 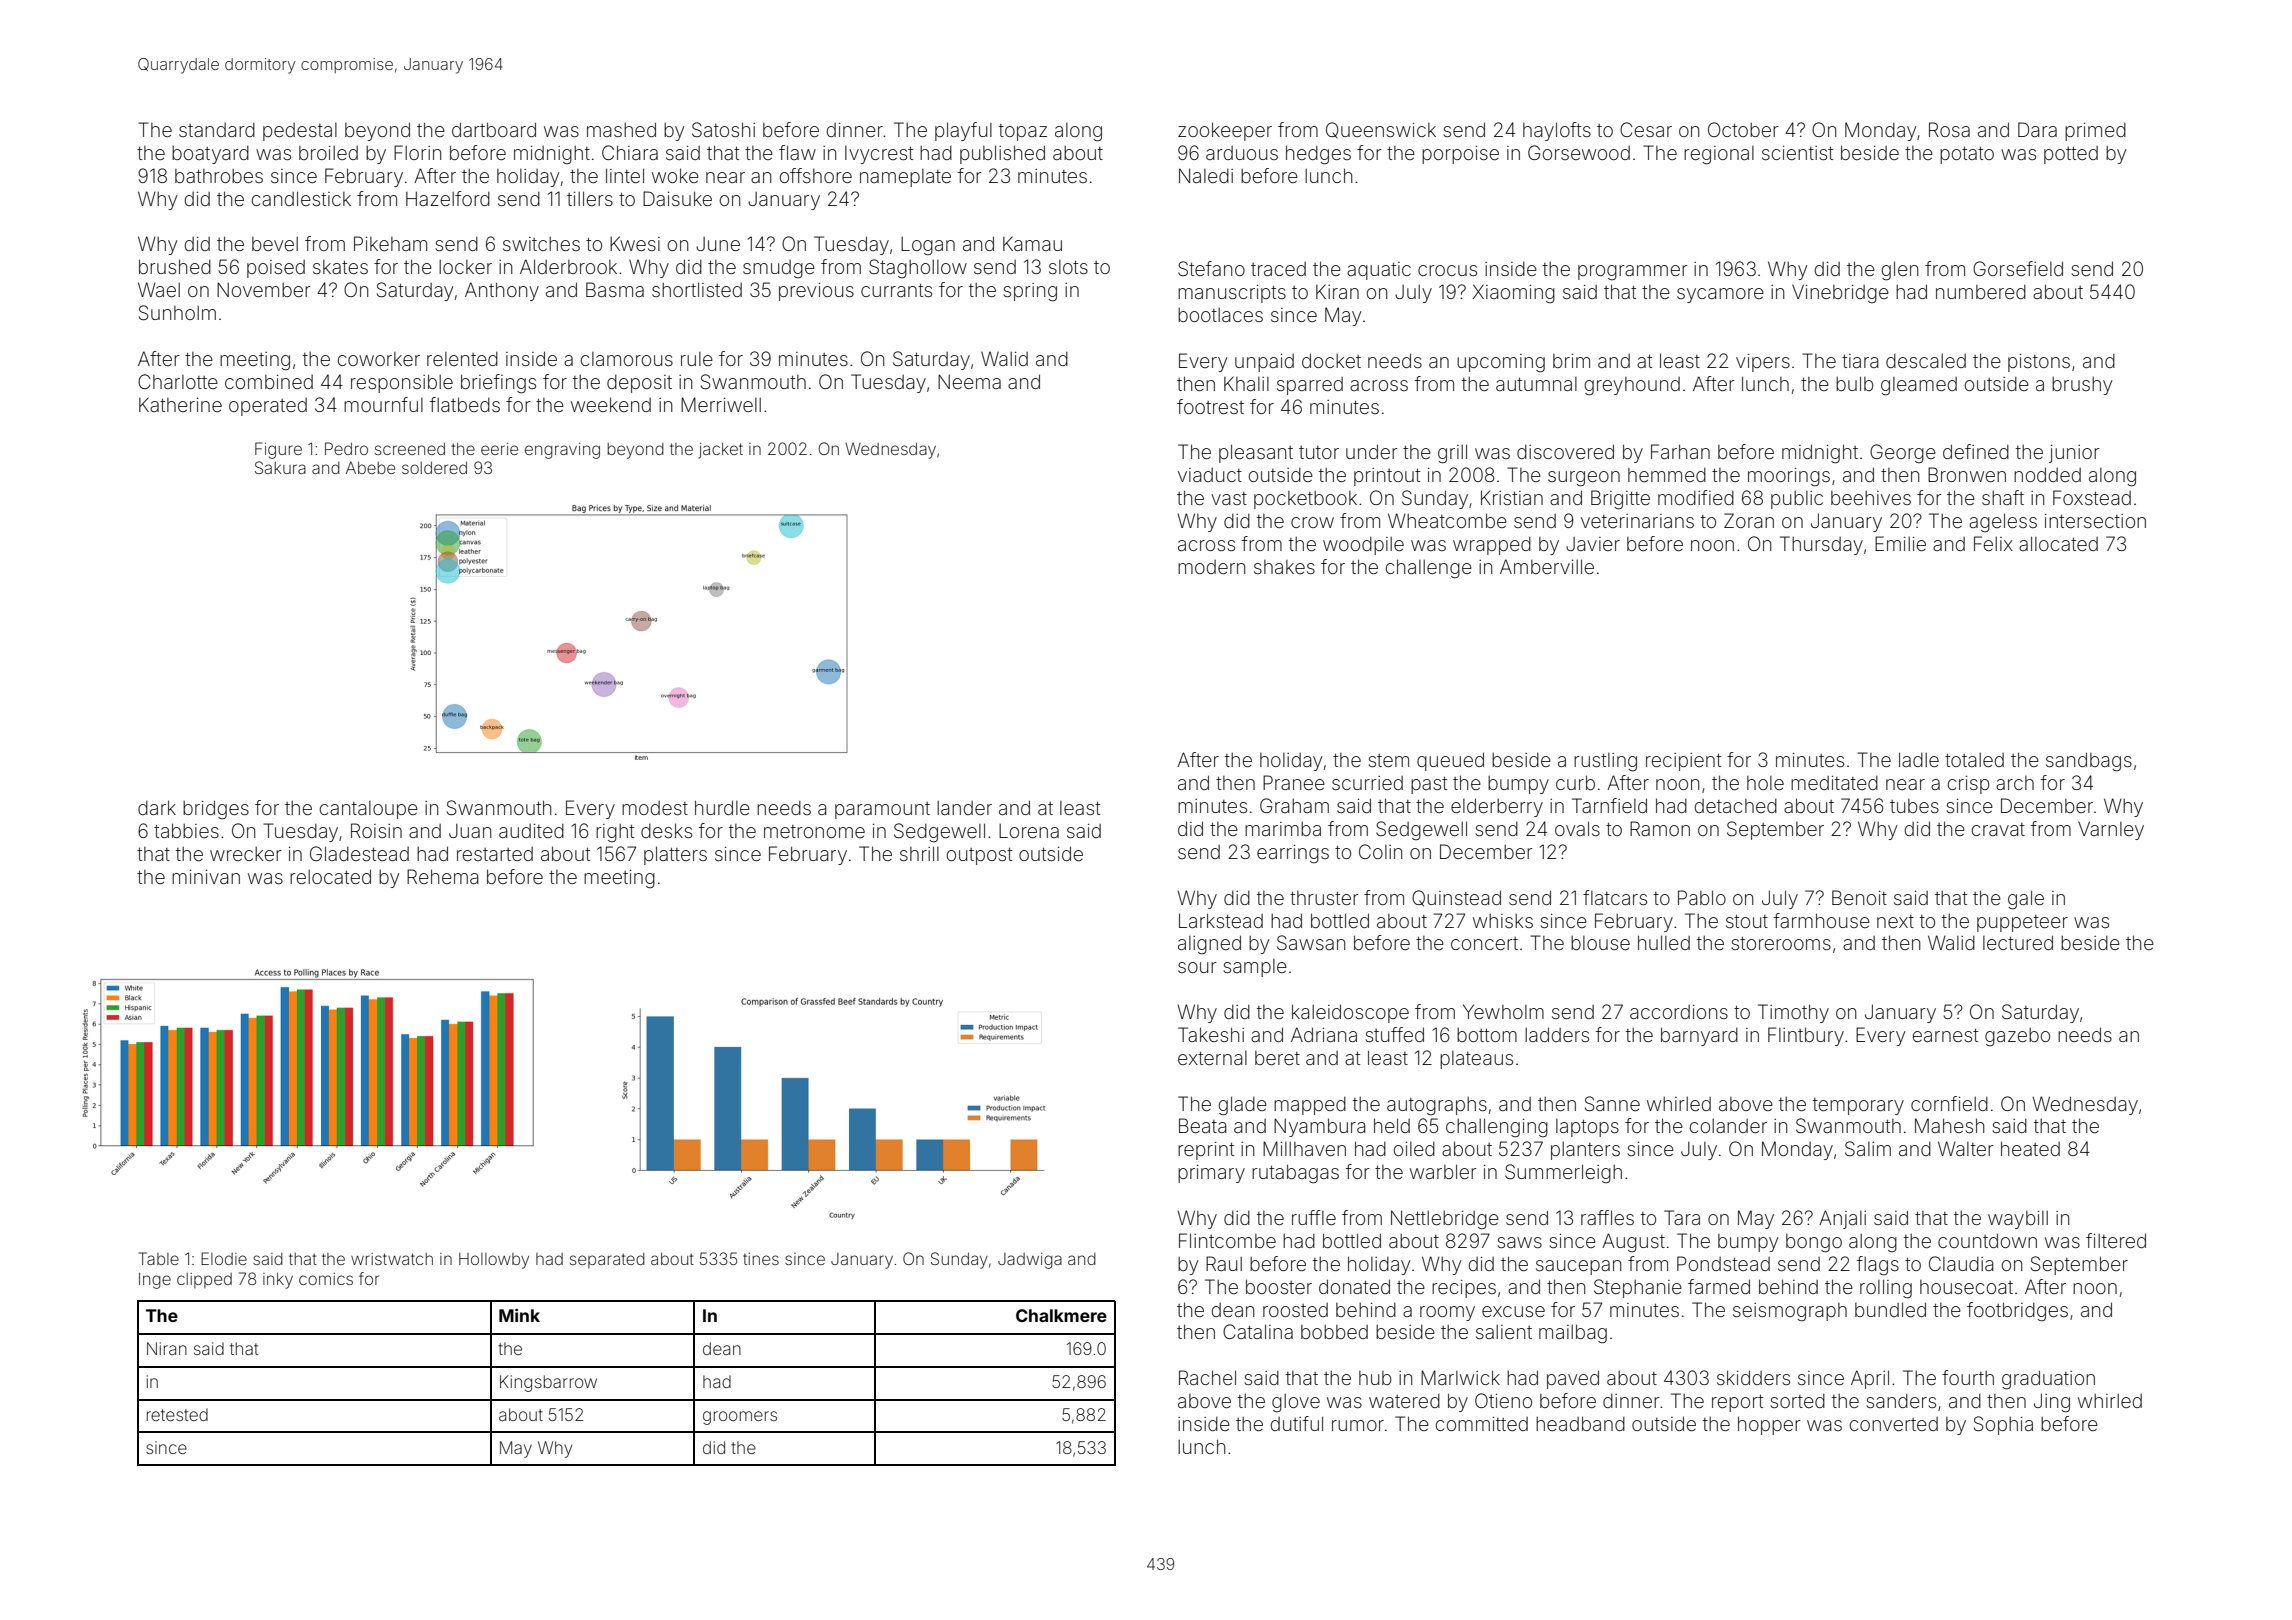 I want to click on external, so click(x=1212, y=1058).
